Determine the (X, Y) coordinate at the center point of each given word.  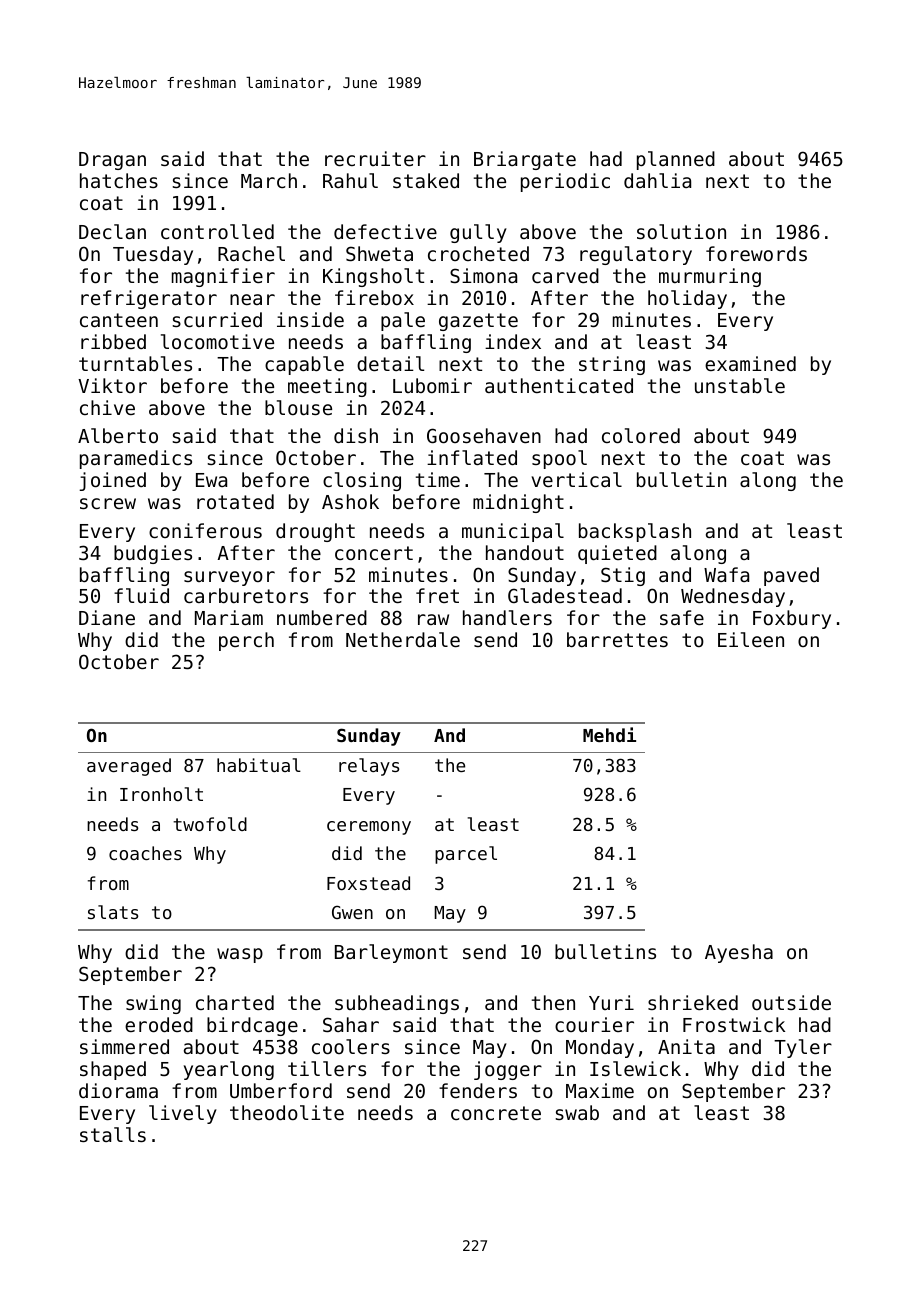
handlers (507, 617)
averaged (129, 767)
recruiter (375, 158)
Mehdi (609, 734)
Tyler (803, 1048)
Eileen (751, 639)
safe (682, 617)
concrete (496, 1113)
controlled (217, 231)
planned (676, 160)
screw (108, 503)
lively (183, 1114)
